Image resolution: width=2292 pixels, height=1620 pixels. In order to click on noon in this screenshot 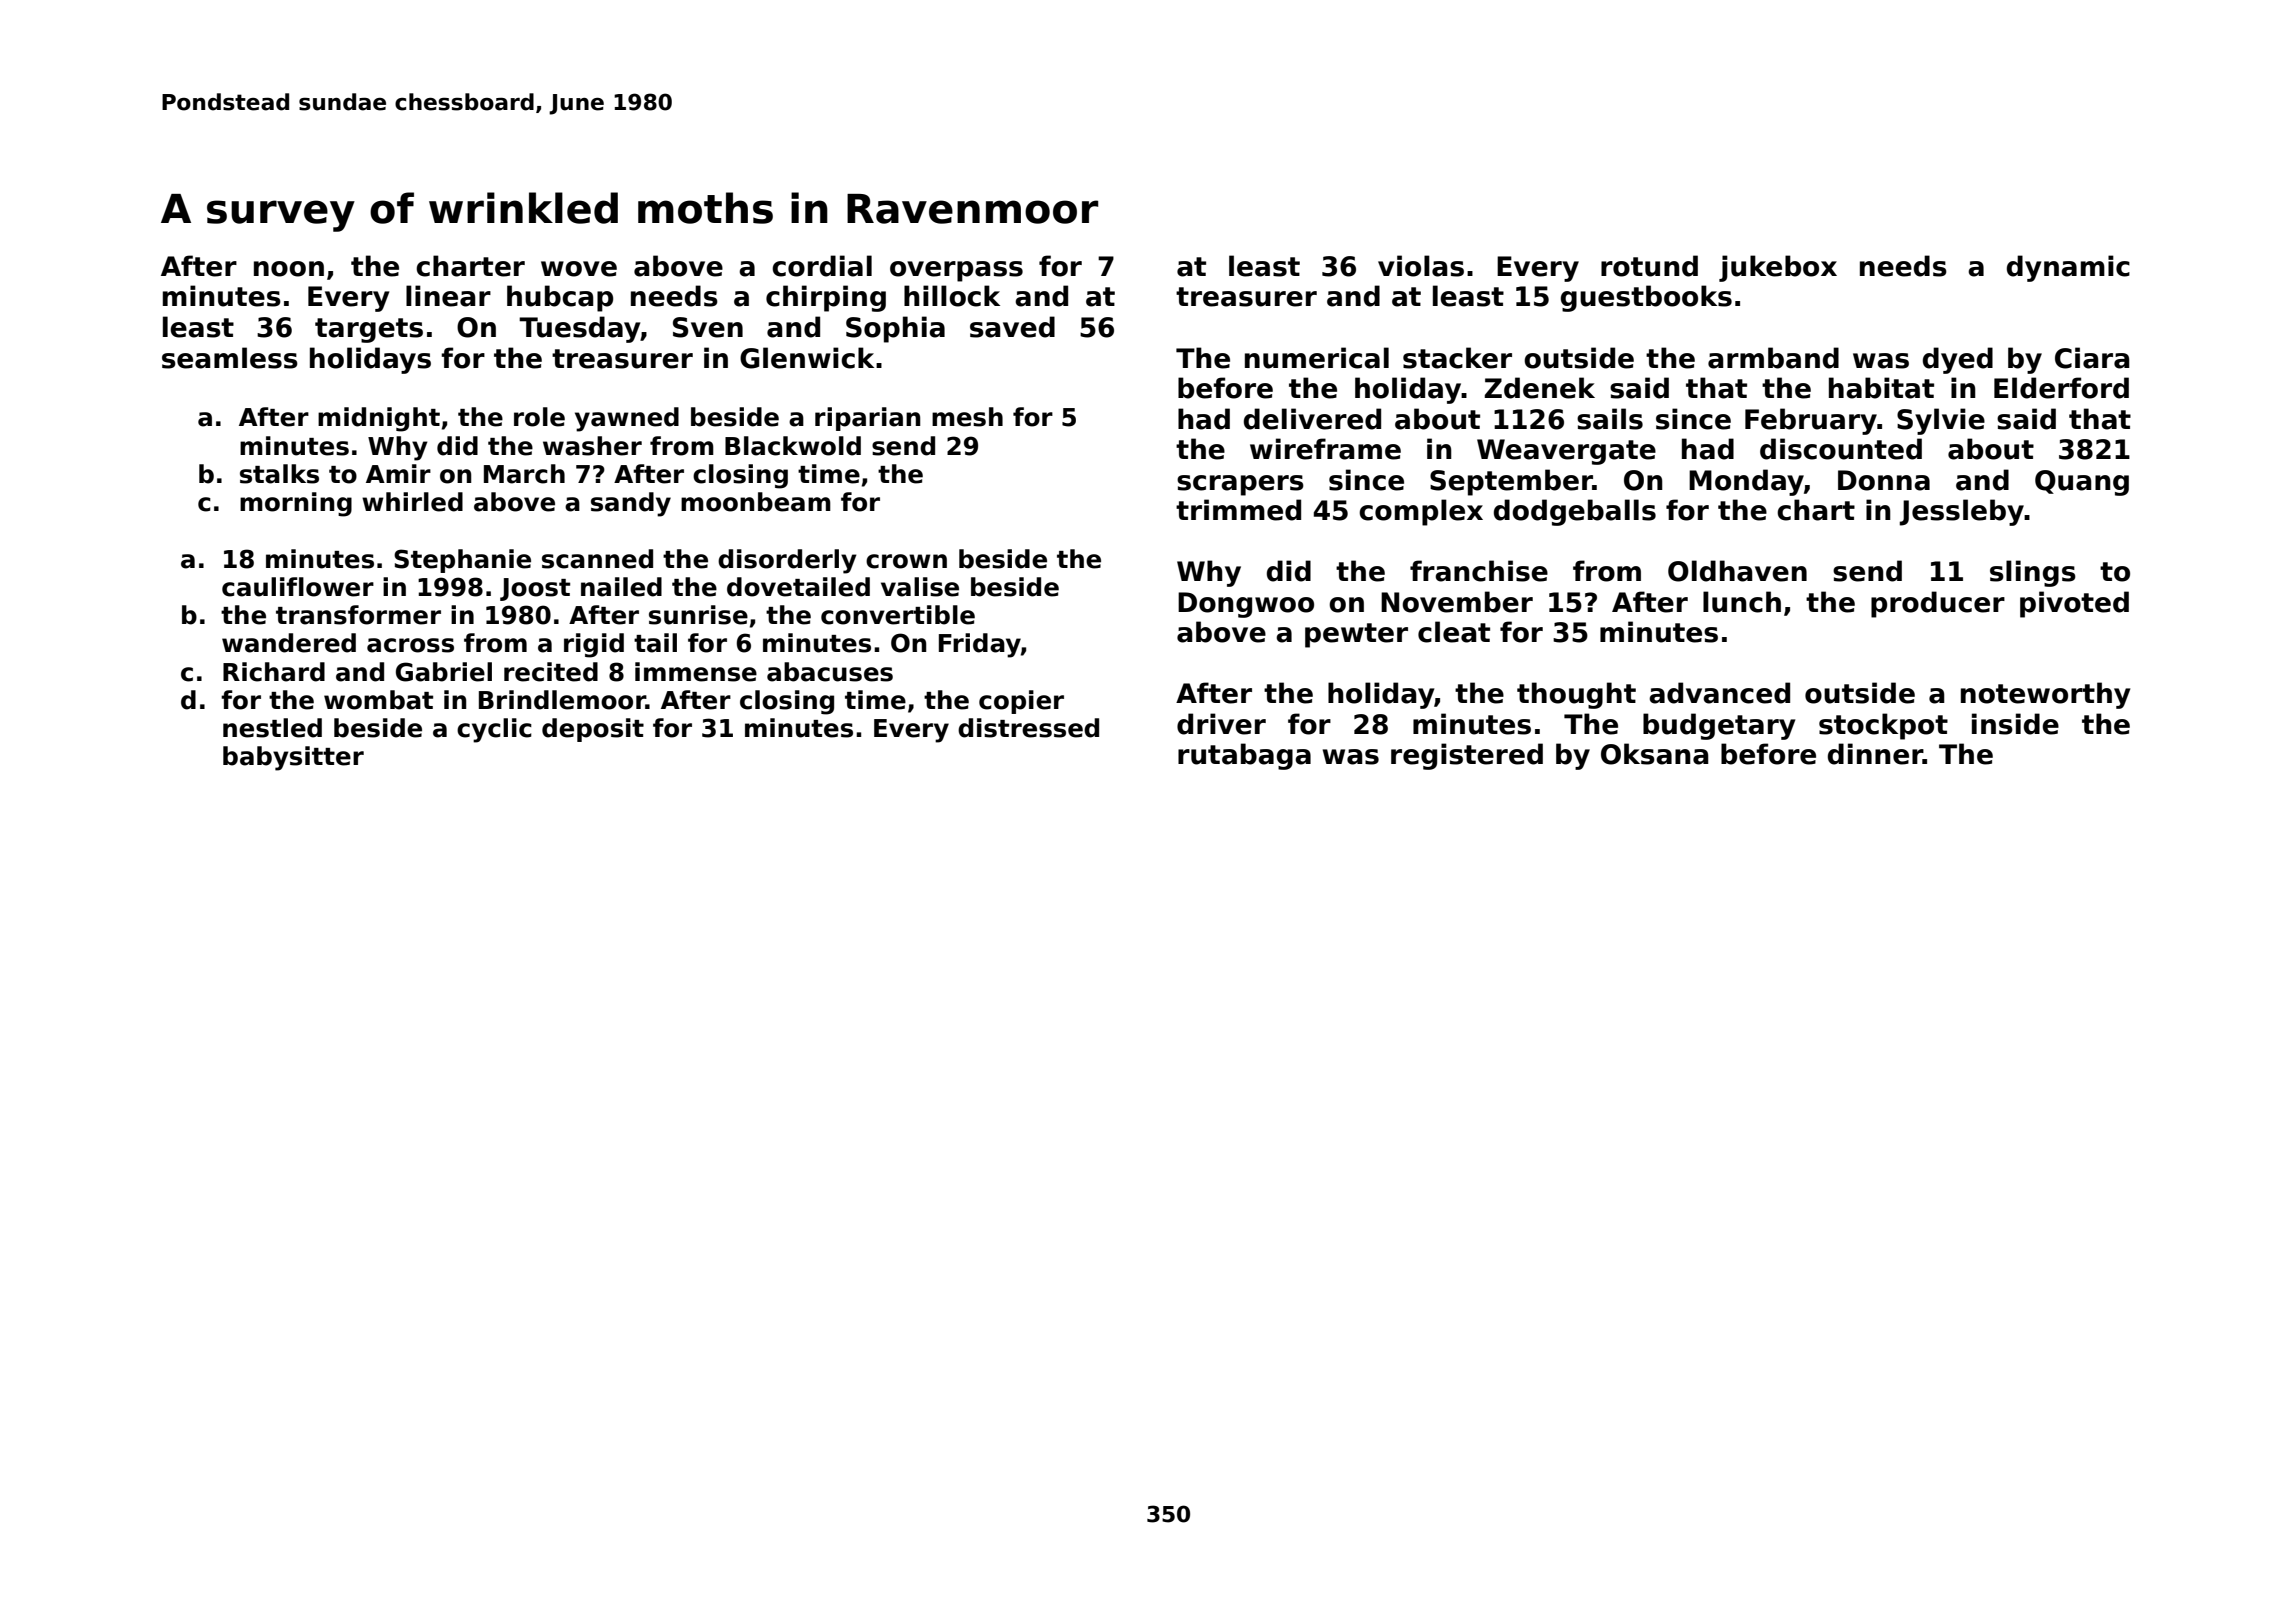, I will do `click(289, 269)`.
